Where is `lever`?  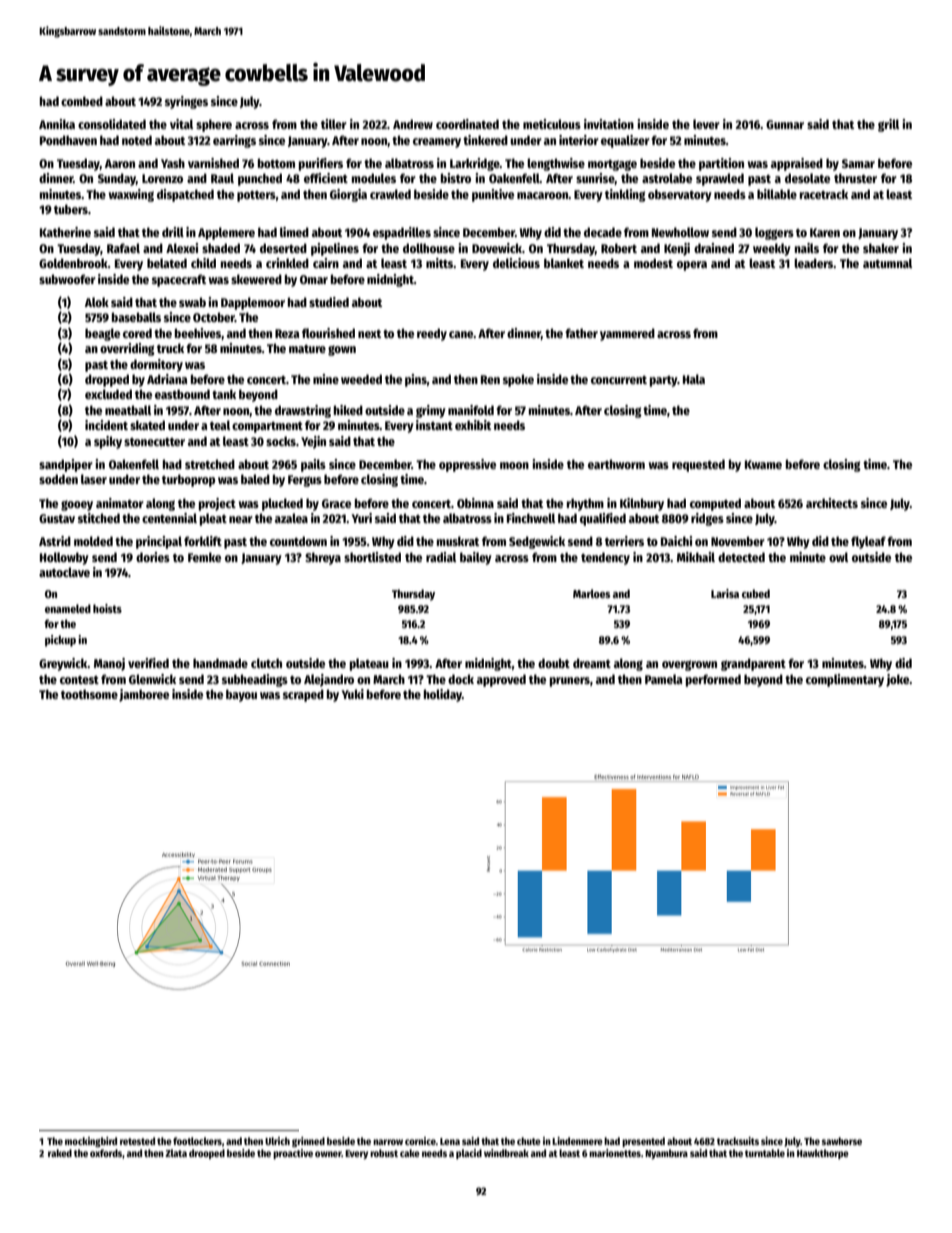
lever is located at coordinates (706, 124).
